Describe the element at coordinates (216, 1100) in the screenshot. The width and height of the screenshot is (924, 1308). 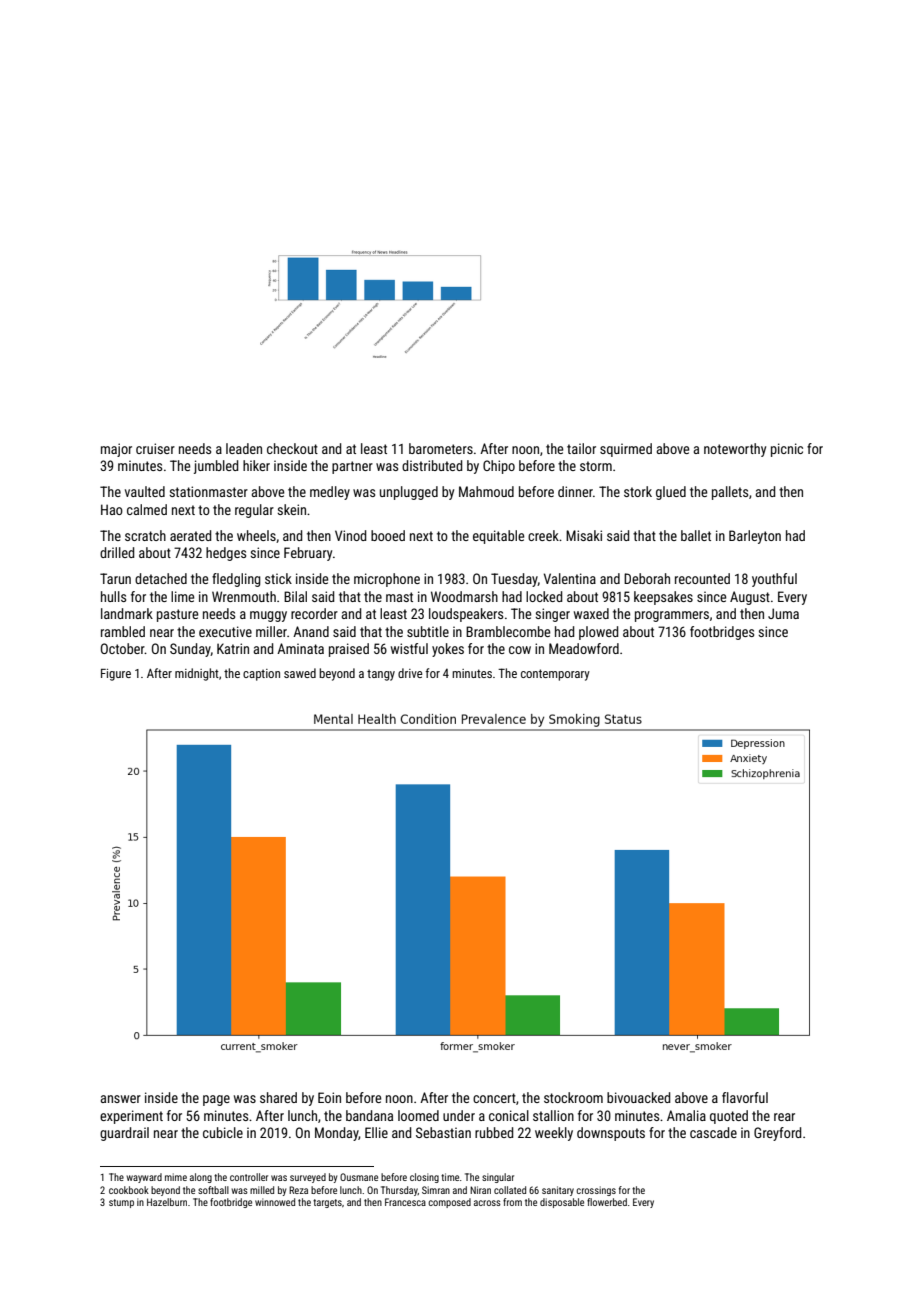
I see `page` at that location.
